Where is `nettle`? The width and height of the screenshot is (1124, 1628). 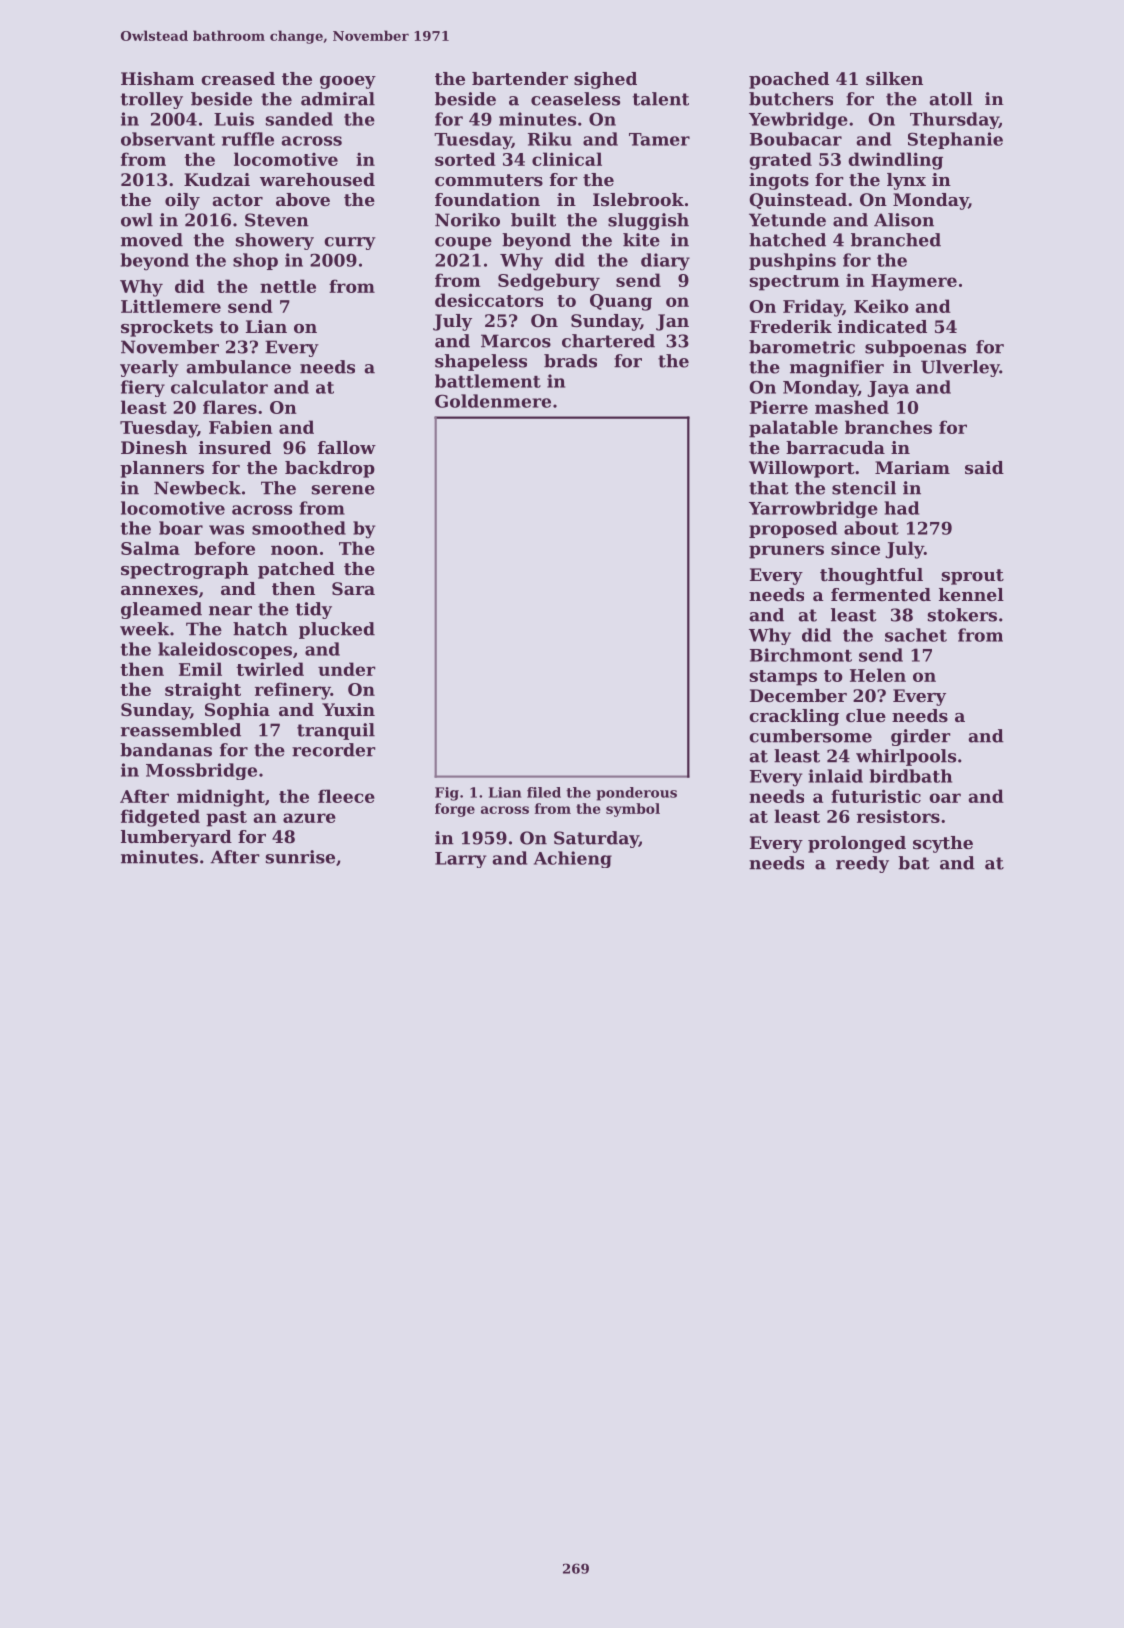 nettle is located at coordinates (288, 286).
